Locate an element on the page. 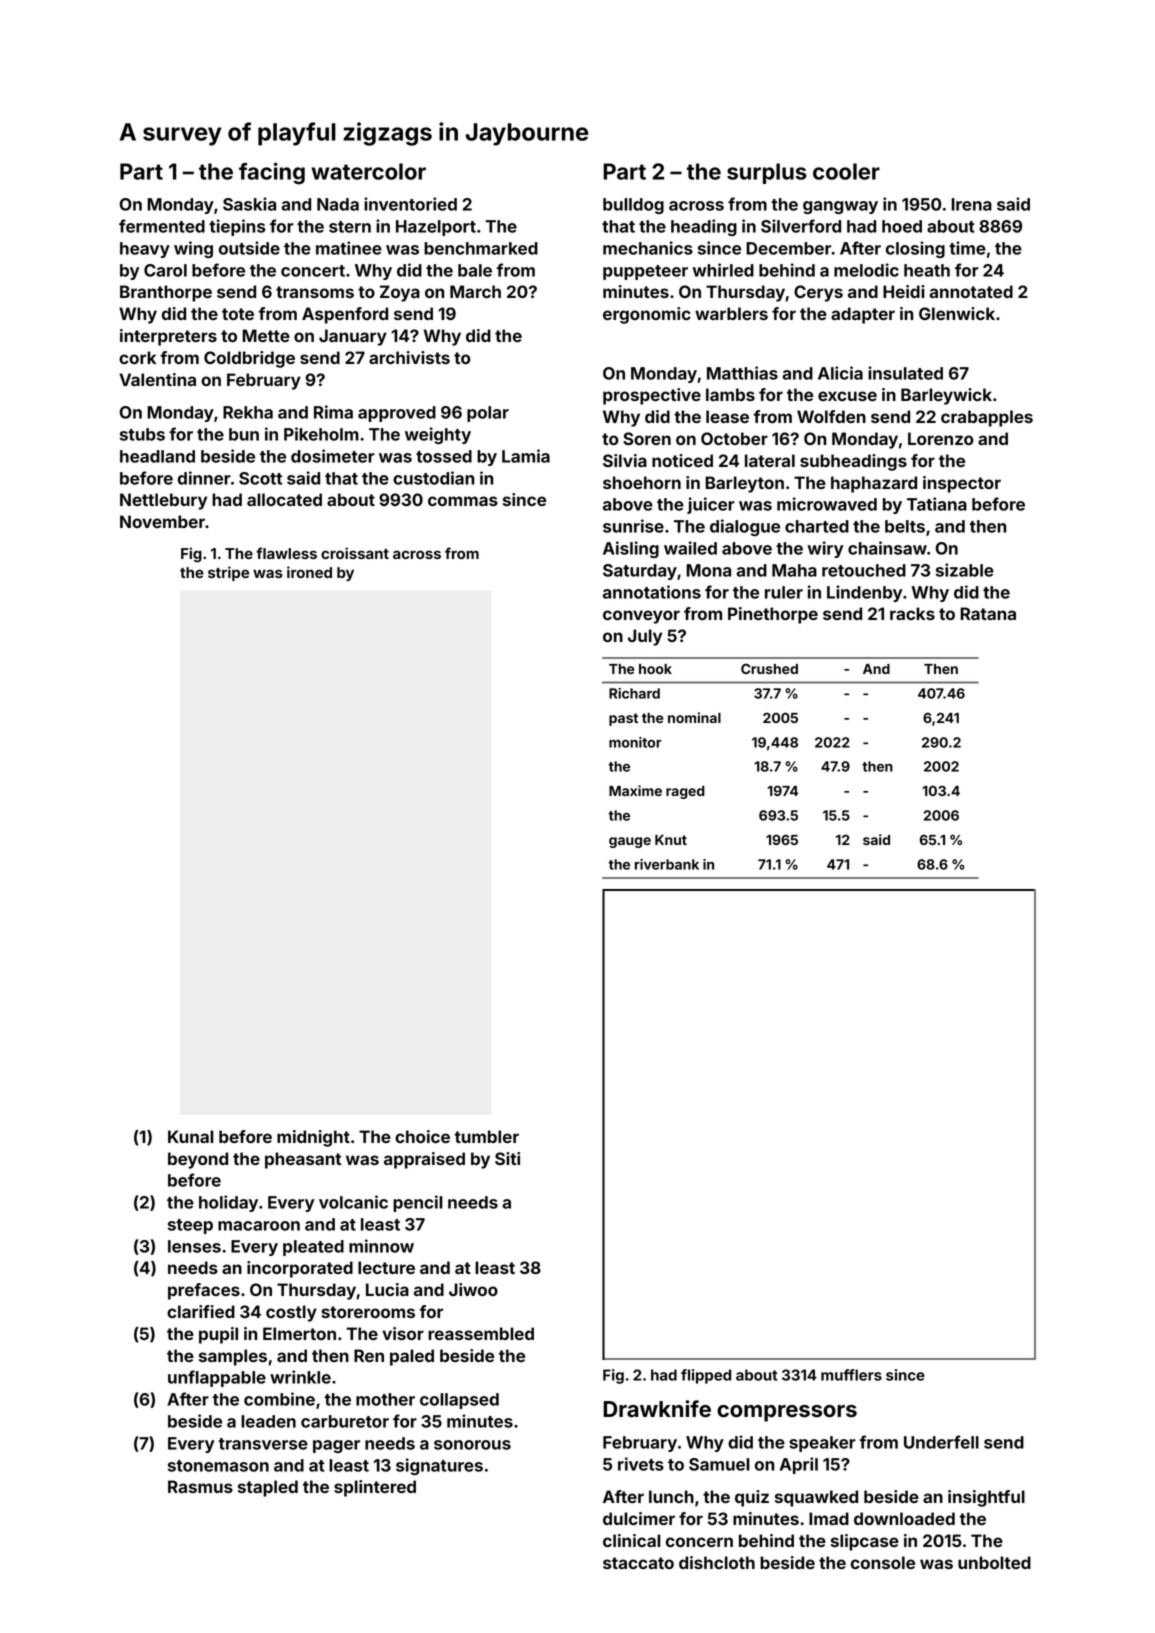 The width and height of the page is (1155, 1633). rivets is located at coordinates (641, 1464).
